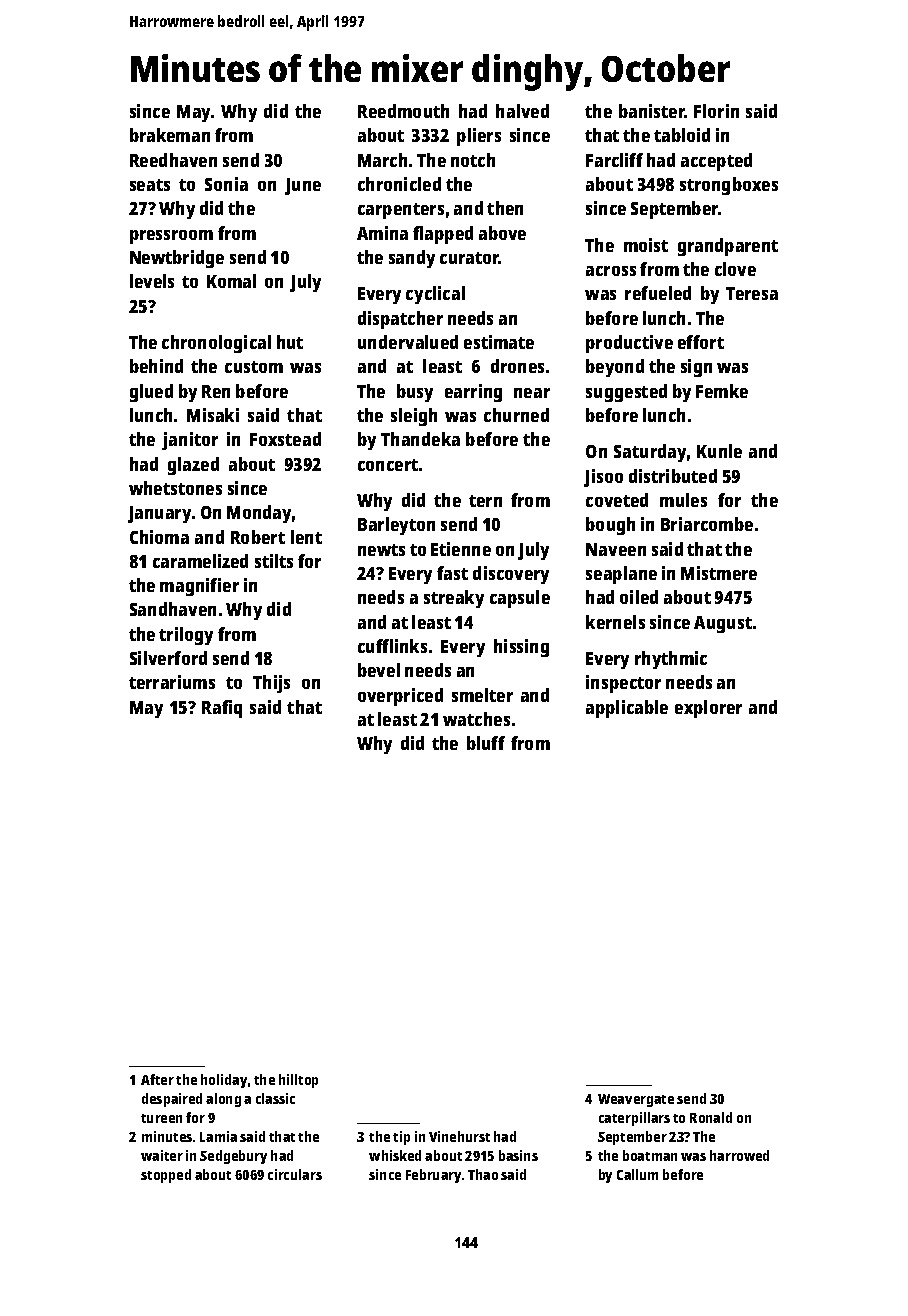 This document has width=908, height=1316. I want to click on bluff, so click(486, 743).
